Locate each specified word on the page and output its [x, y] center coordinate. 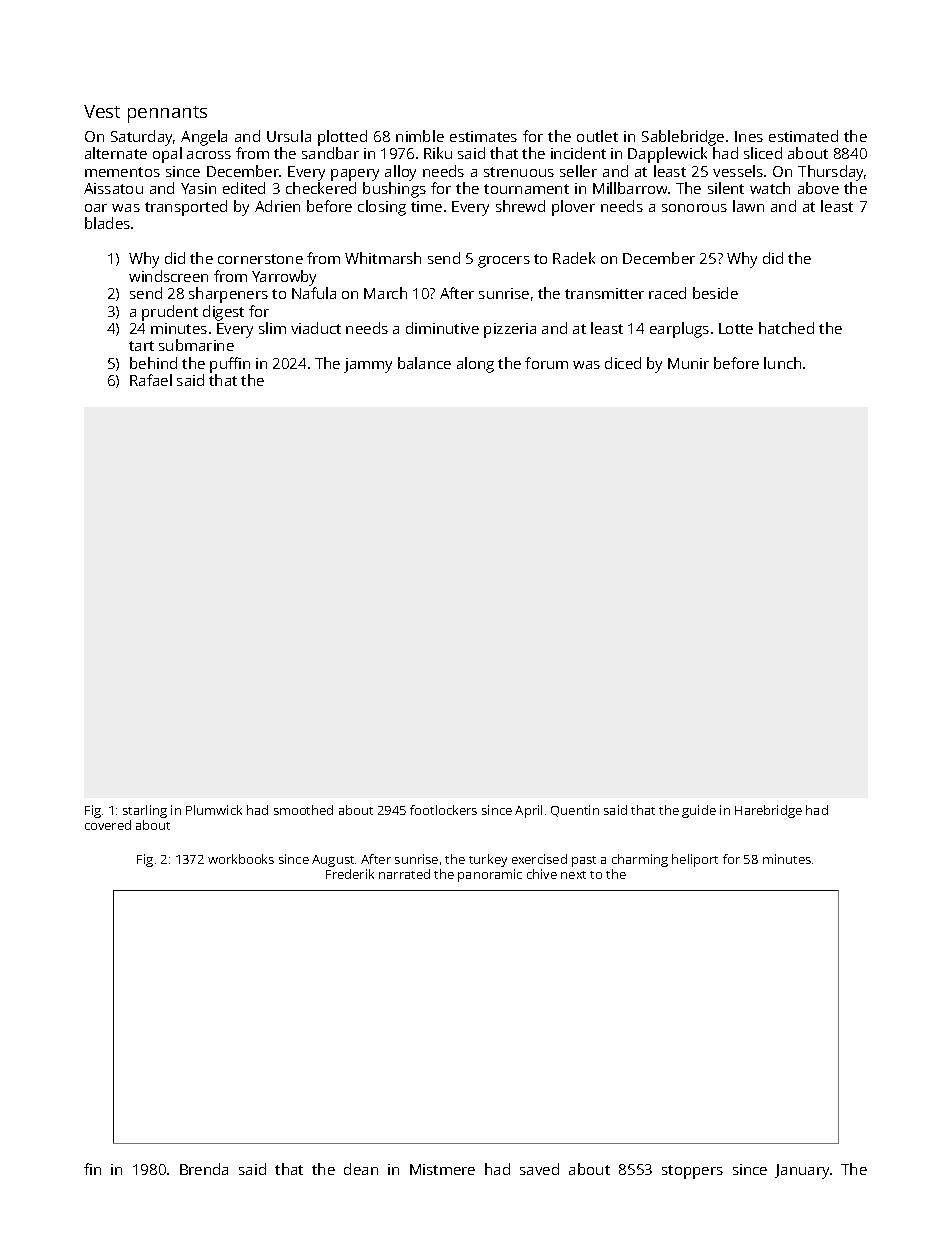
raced [667, 293]
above [818, 188]
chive [542, 874]
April [528, 811]
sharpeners [228, 295]
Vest [102, 111]
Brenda [204, 1169]
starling [145, 811]
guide [699, 811]
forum [546, 363]
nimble [420, 136]
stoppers [692, 1172]
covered [108, 825]
